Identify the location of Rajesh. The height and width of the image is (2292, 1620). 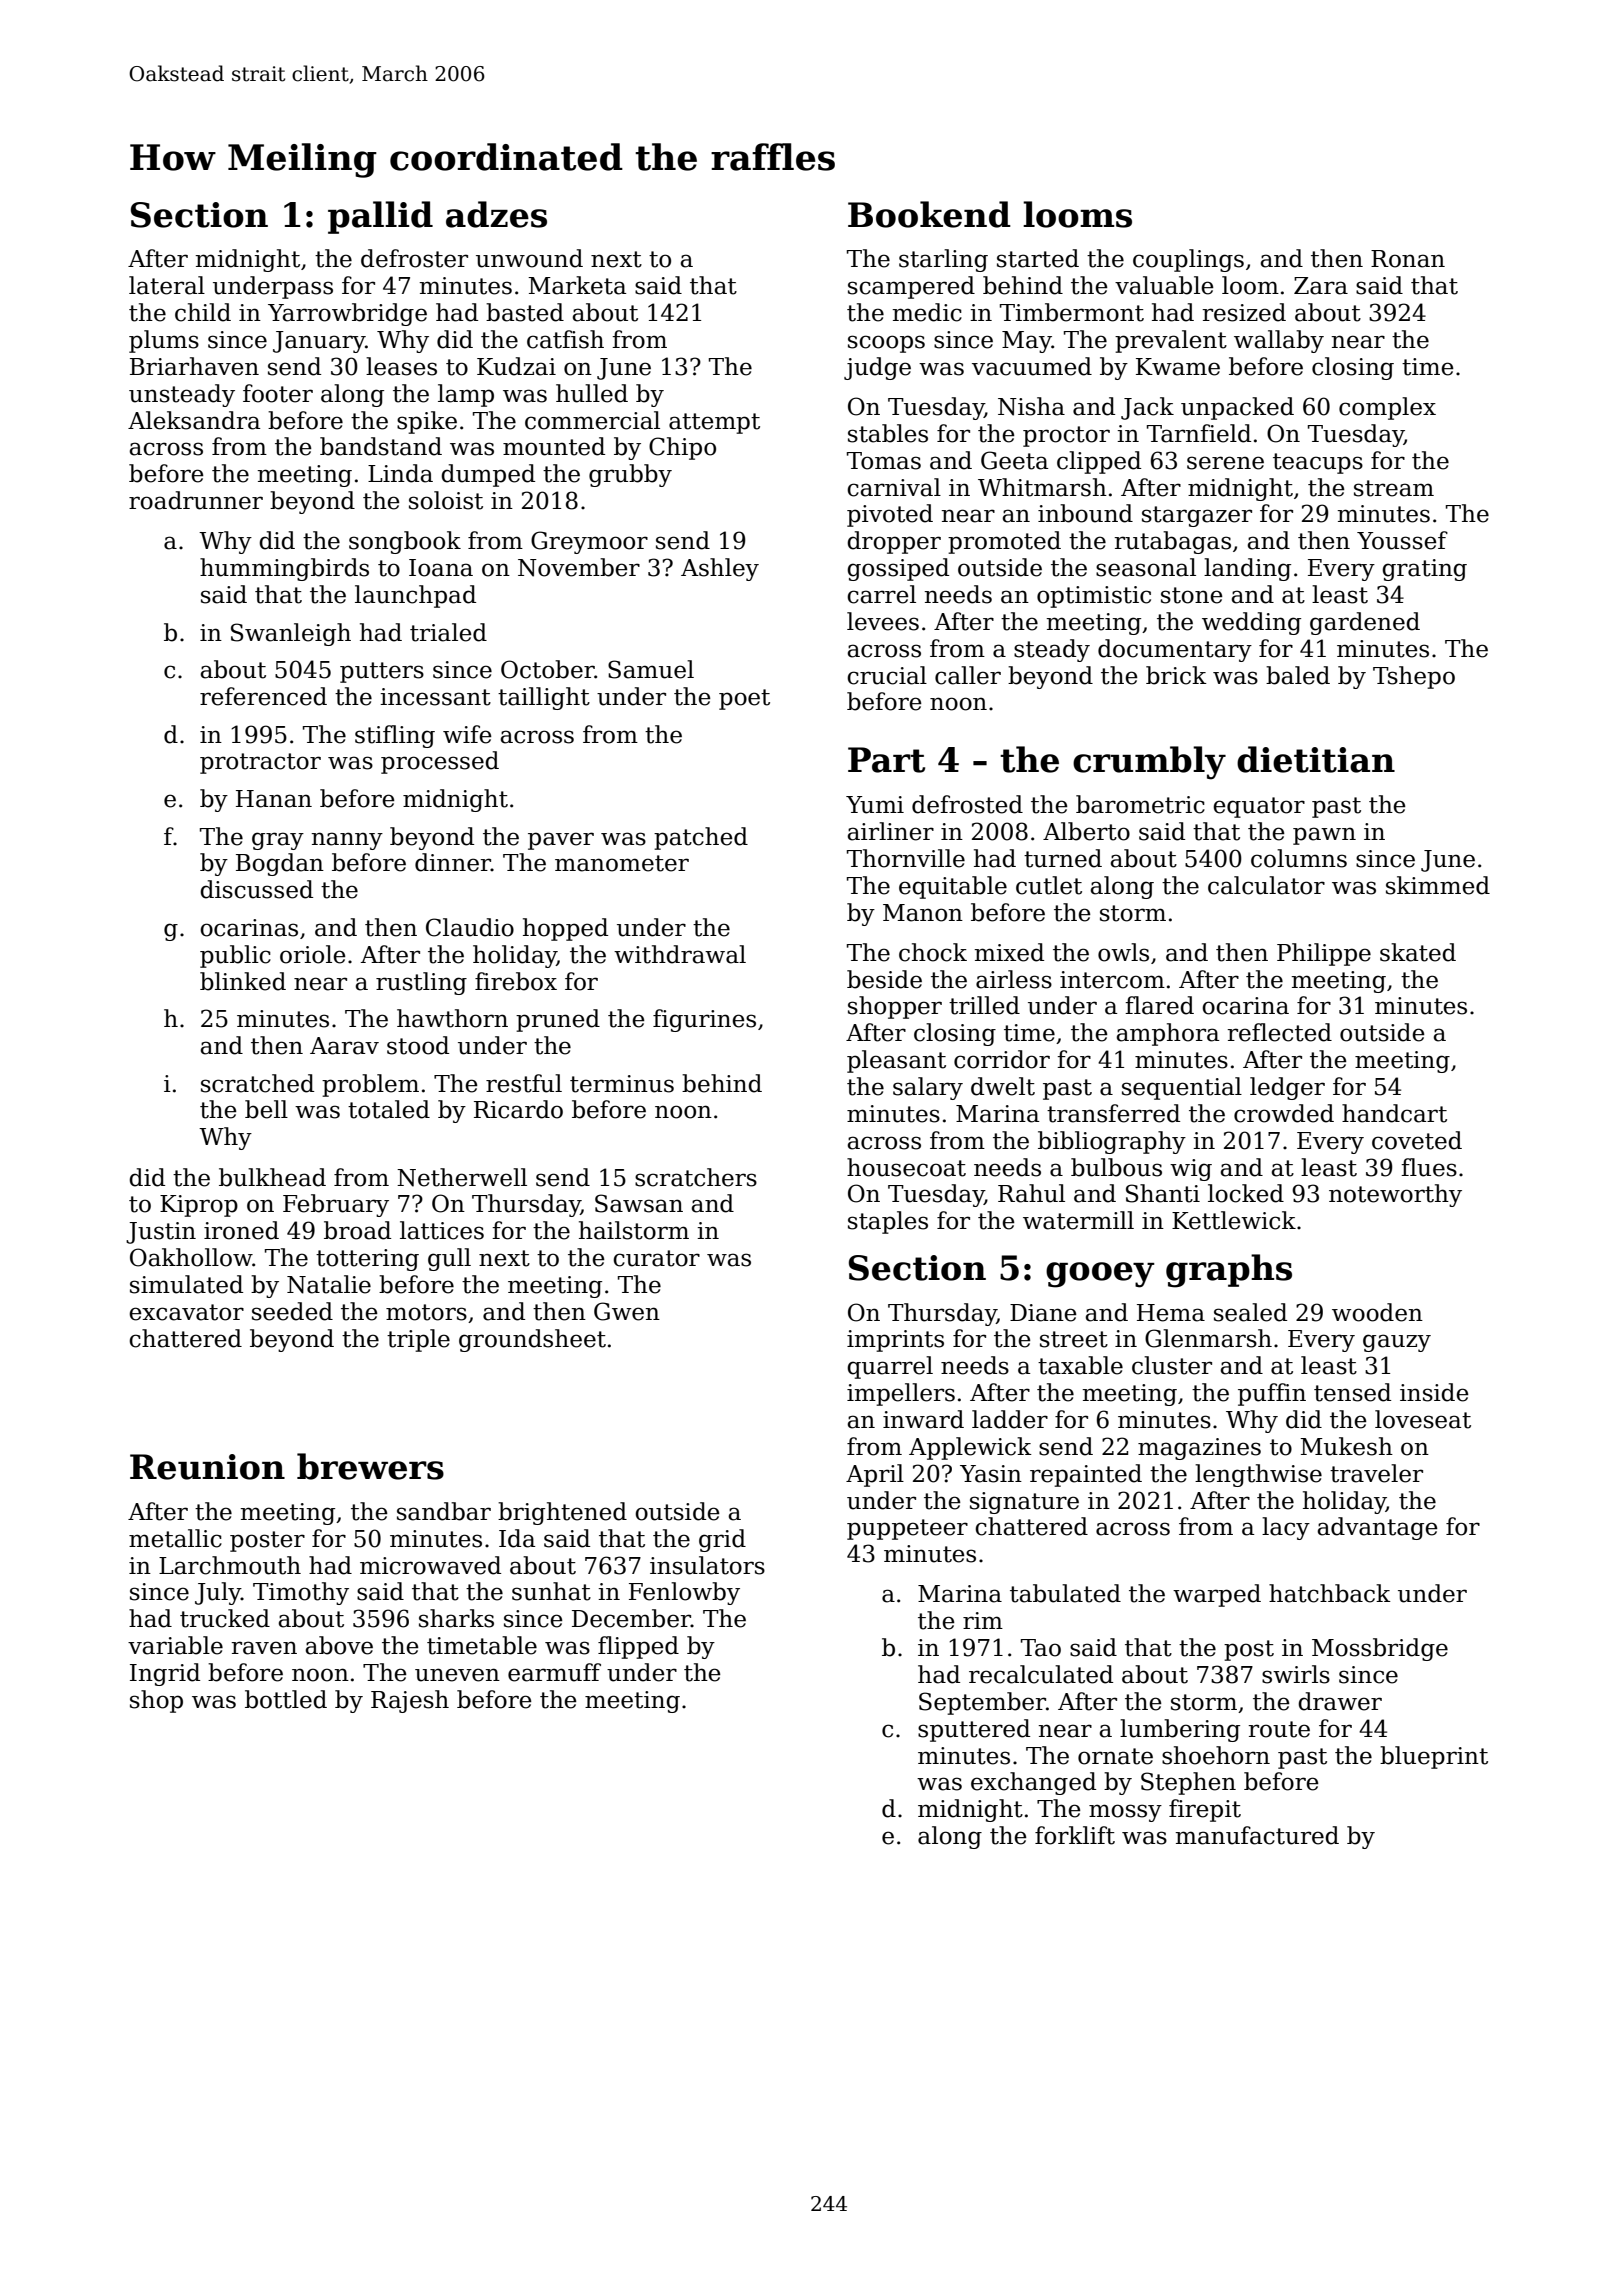
(410, 1701).
